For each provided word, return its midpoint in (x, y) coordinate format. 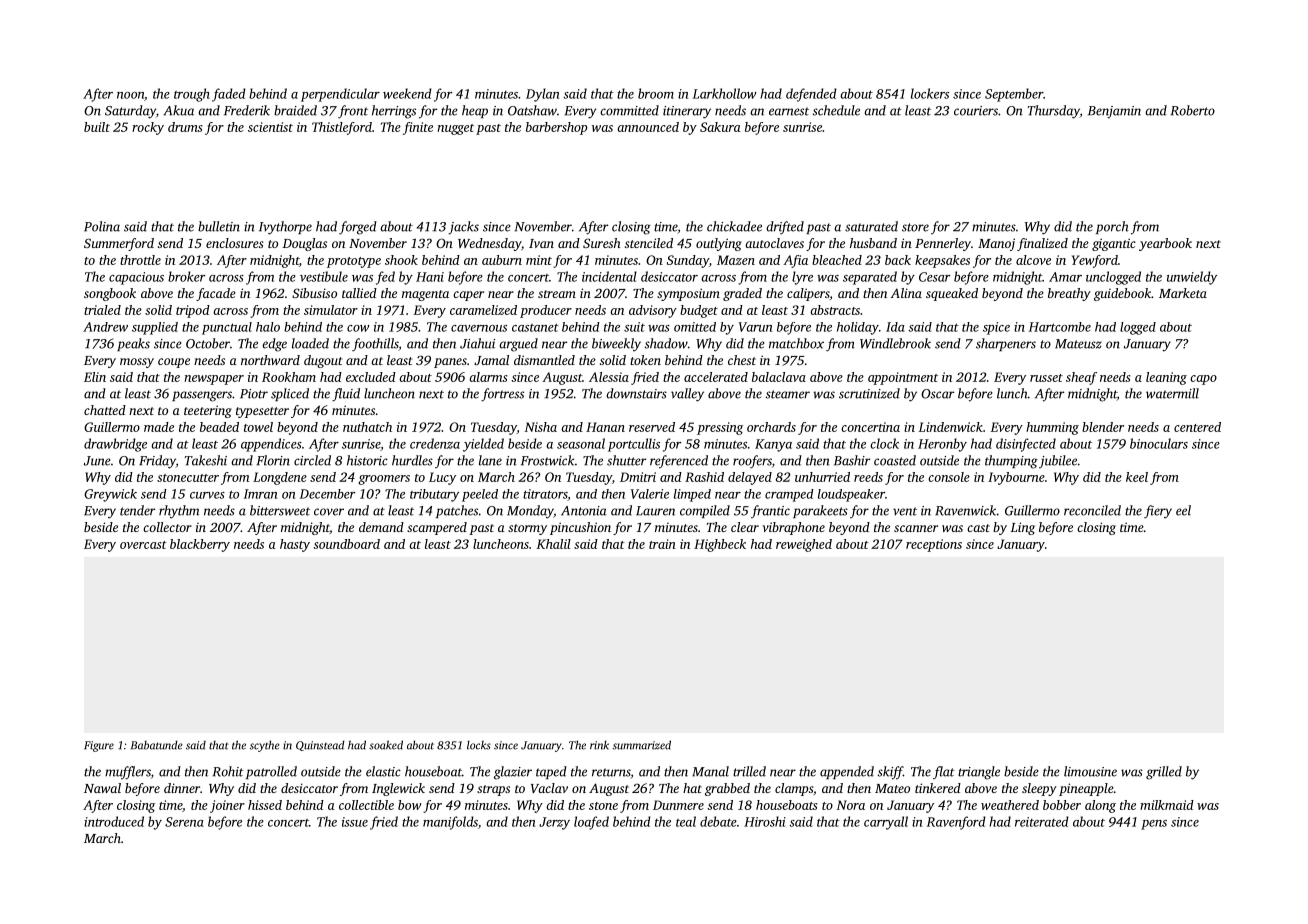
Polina (102, 226)
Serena (184, 822)
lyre (802, 278)
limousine (1090, 771)
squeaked (952, 294)
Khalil (553, 544)
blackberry (200, 545)
